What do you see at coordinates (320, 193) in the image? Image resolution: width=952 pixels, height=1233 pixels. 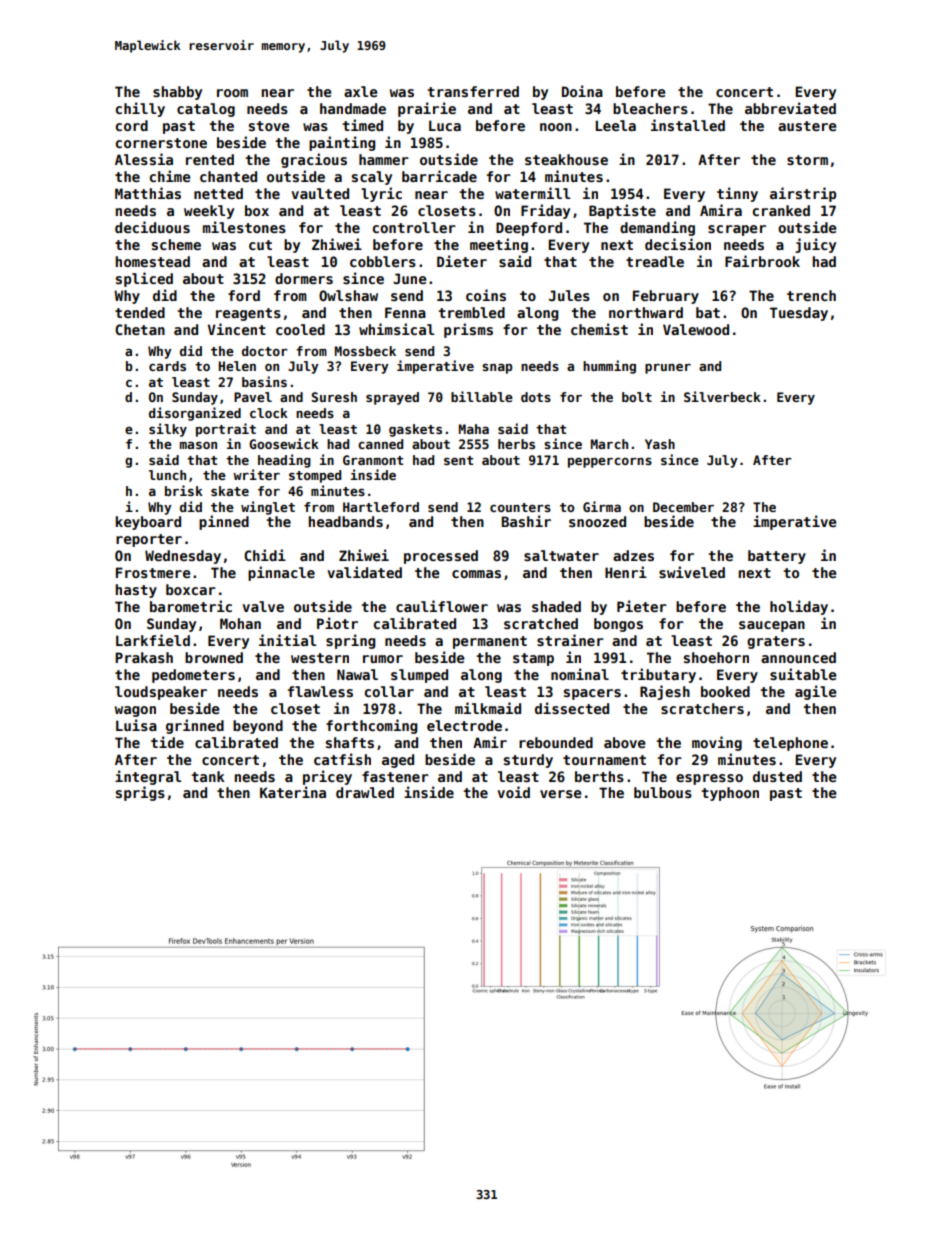 I see `vaulted` at bounding box center [320, 193].
